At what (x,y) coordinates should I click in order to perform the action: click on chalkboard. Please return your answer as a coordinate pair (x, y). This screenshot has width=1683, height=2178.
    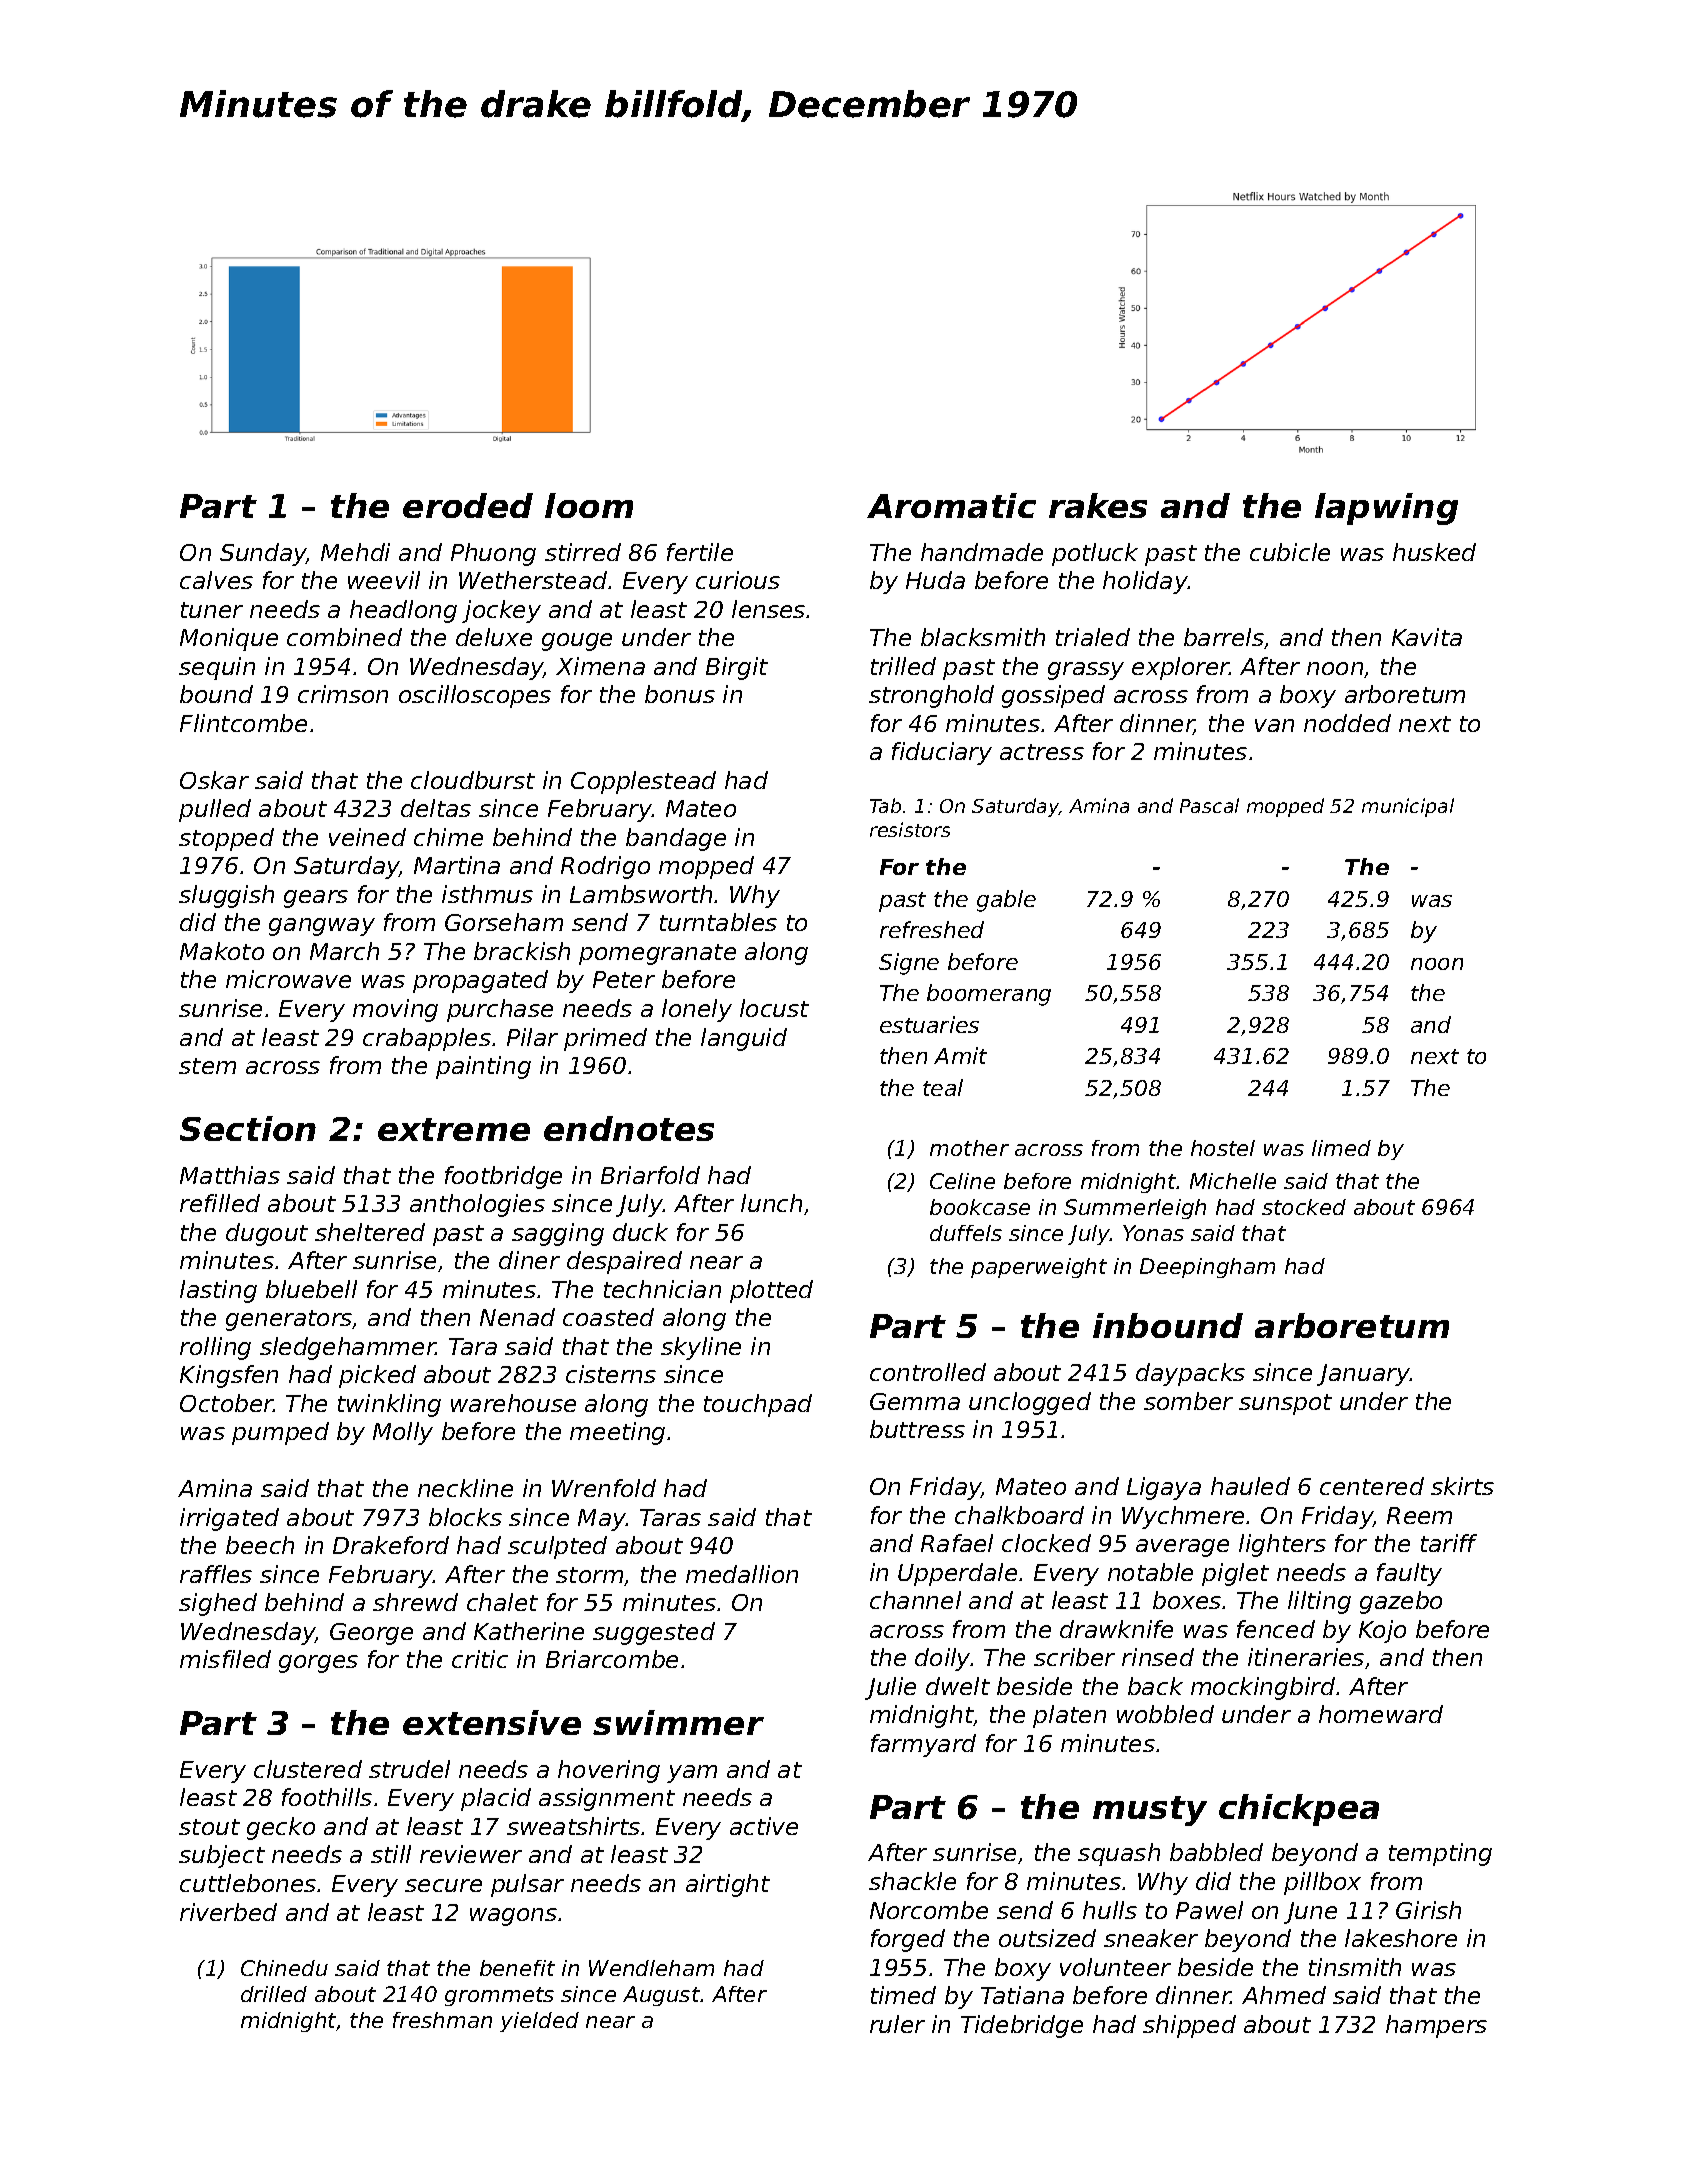
    Looking at the image, I should click on (1019, 1515).
